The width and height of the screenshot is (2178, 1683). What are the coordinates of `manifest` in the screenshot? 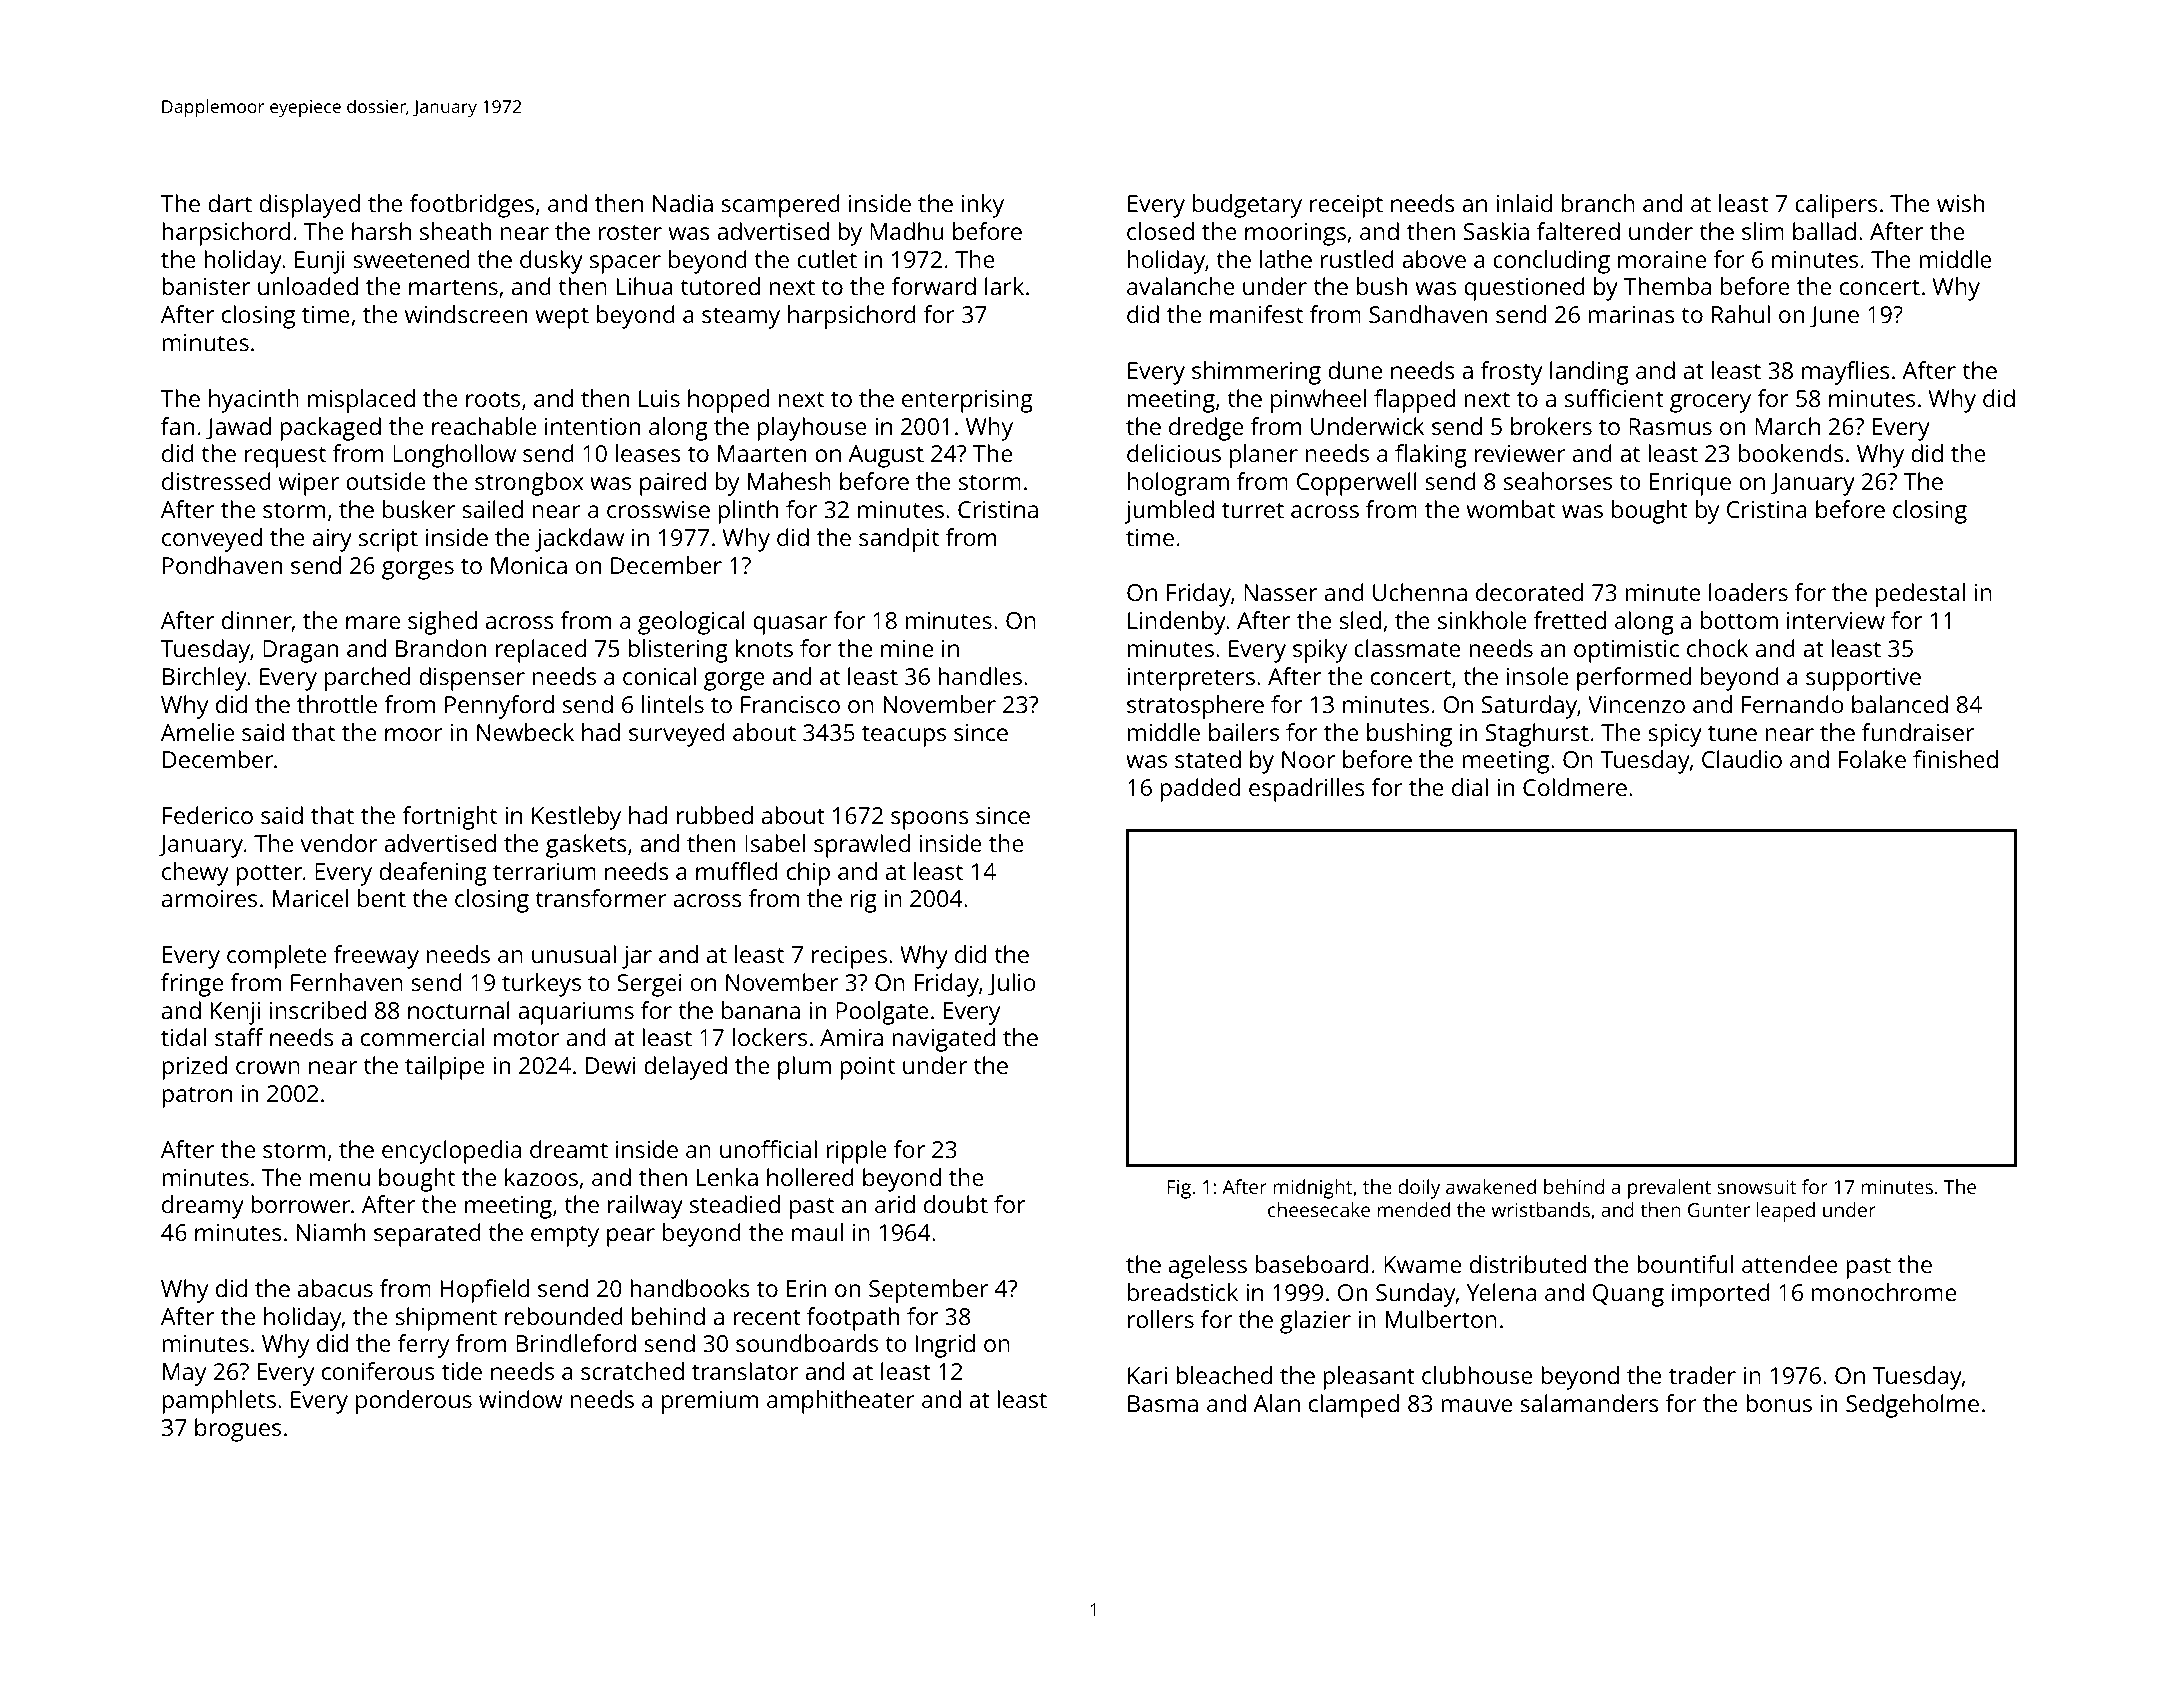 It's located at (1256, 314).
